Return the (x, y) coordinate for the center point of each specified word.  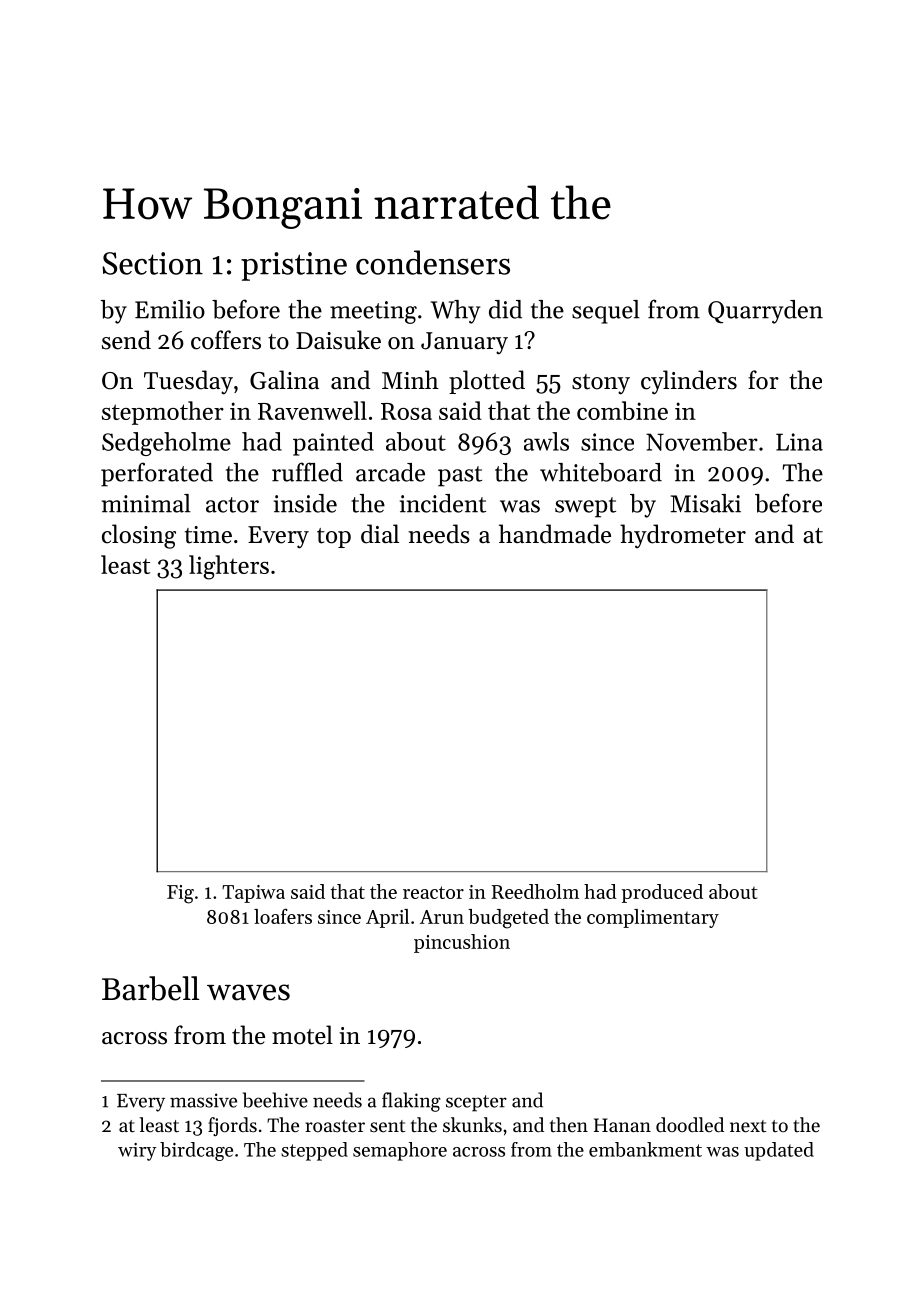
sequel (606, 312)
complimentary (653, 918)
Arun (442, 917)
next (748, 1126)
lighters (229, 567)
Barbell (150, 988)
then (569, 1124)
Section (152, 263)
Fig (180, 894)
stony (601, 384)
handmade (555, 534)
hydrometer (683, 536)
